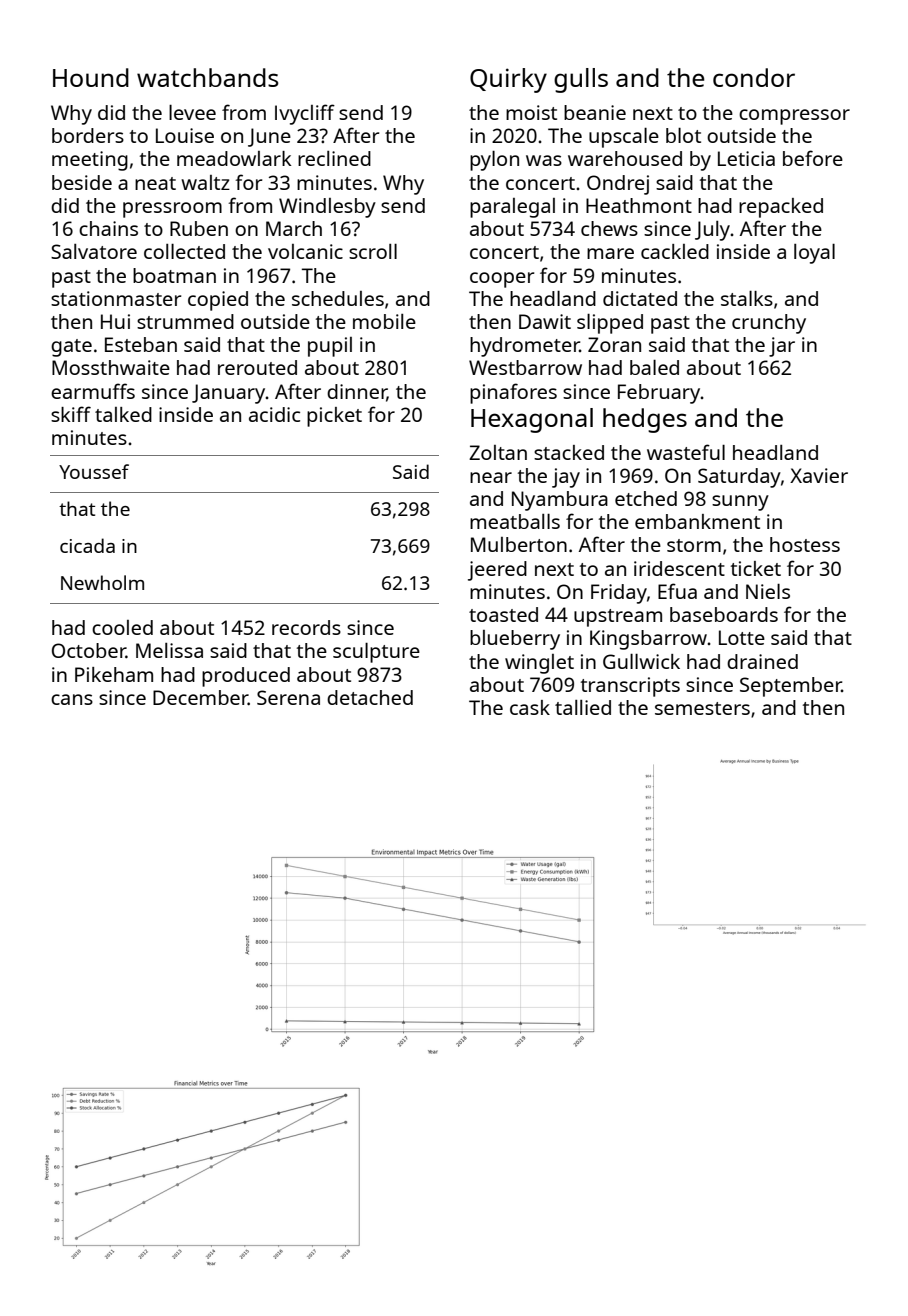 The image size is (908, 1316). Describe the element at coordinates (513, 393) in the page. I see `pinafores` at that location.
